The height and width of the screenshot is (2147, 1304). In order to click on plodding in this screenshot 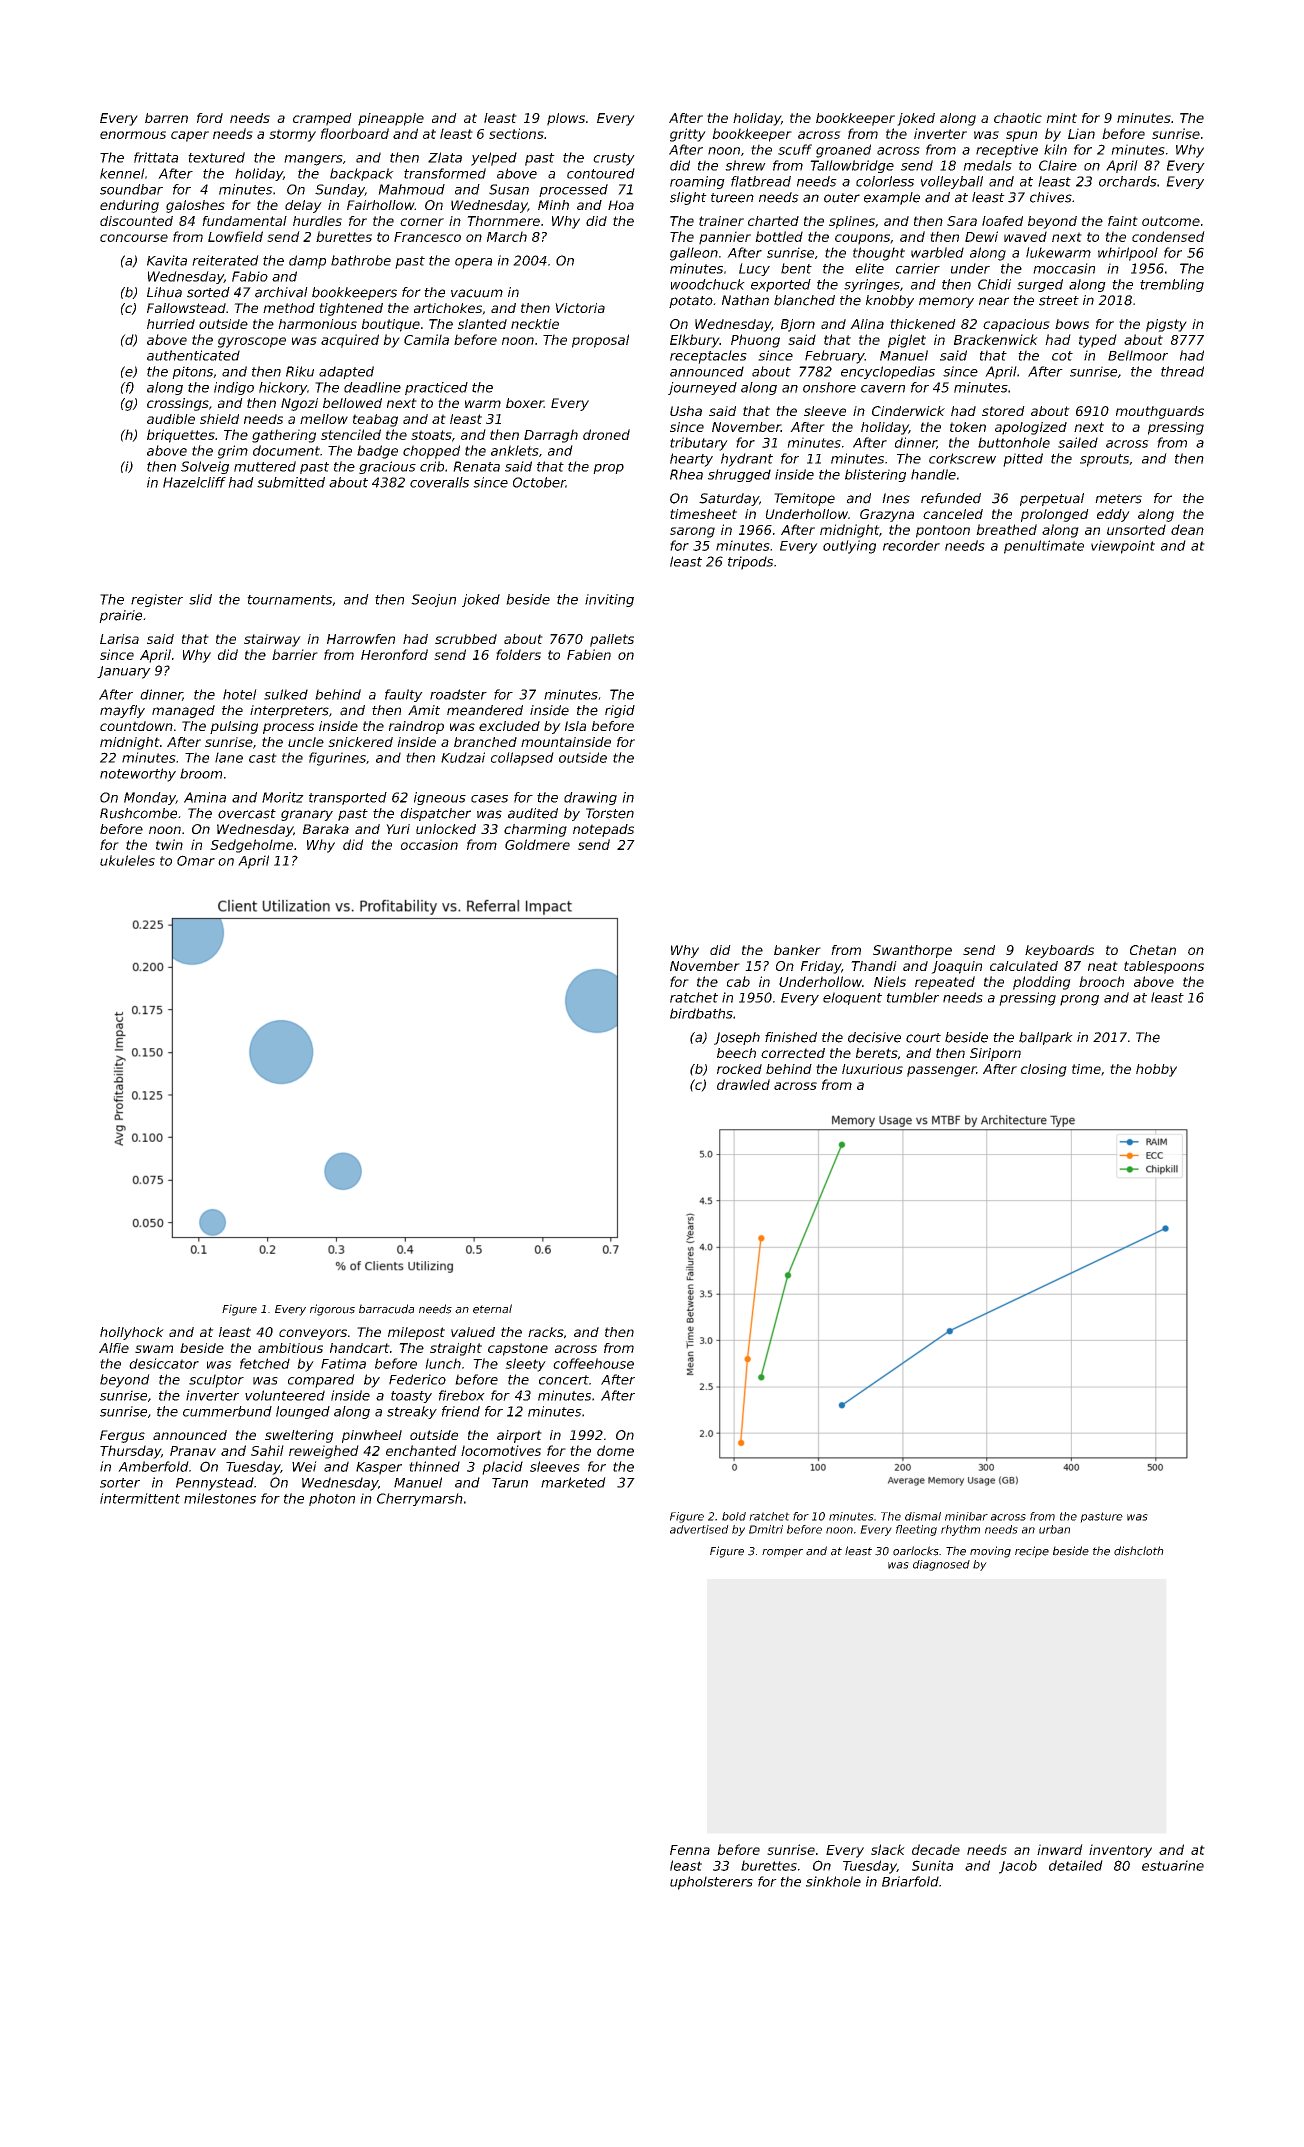, I will do `click(1042, 983)`.
